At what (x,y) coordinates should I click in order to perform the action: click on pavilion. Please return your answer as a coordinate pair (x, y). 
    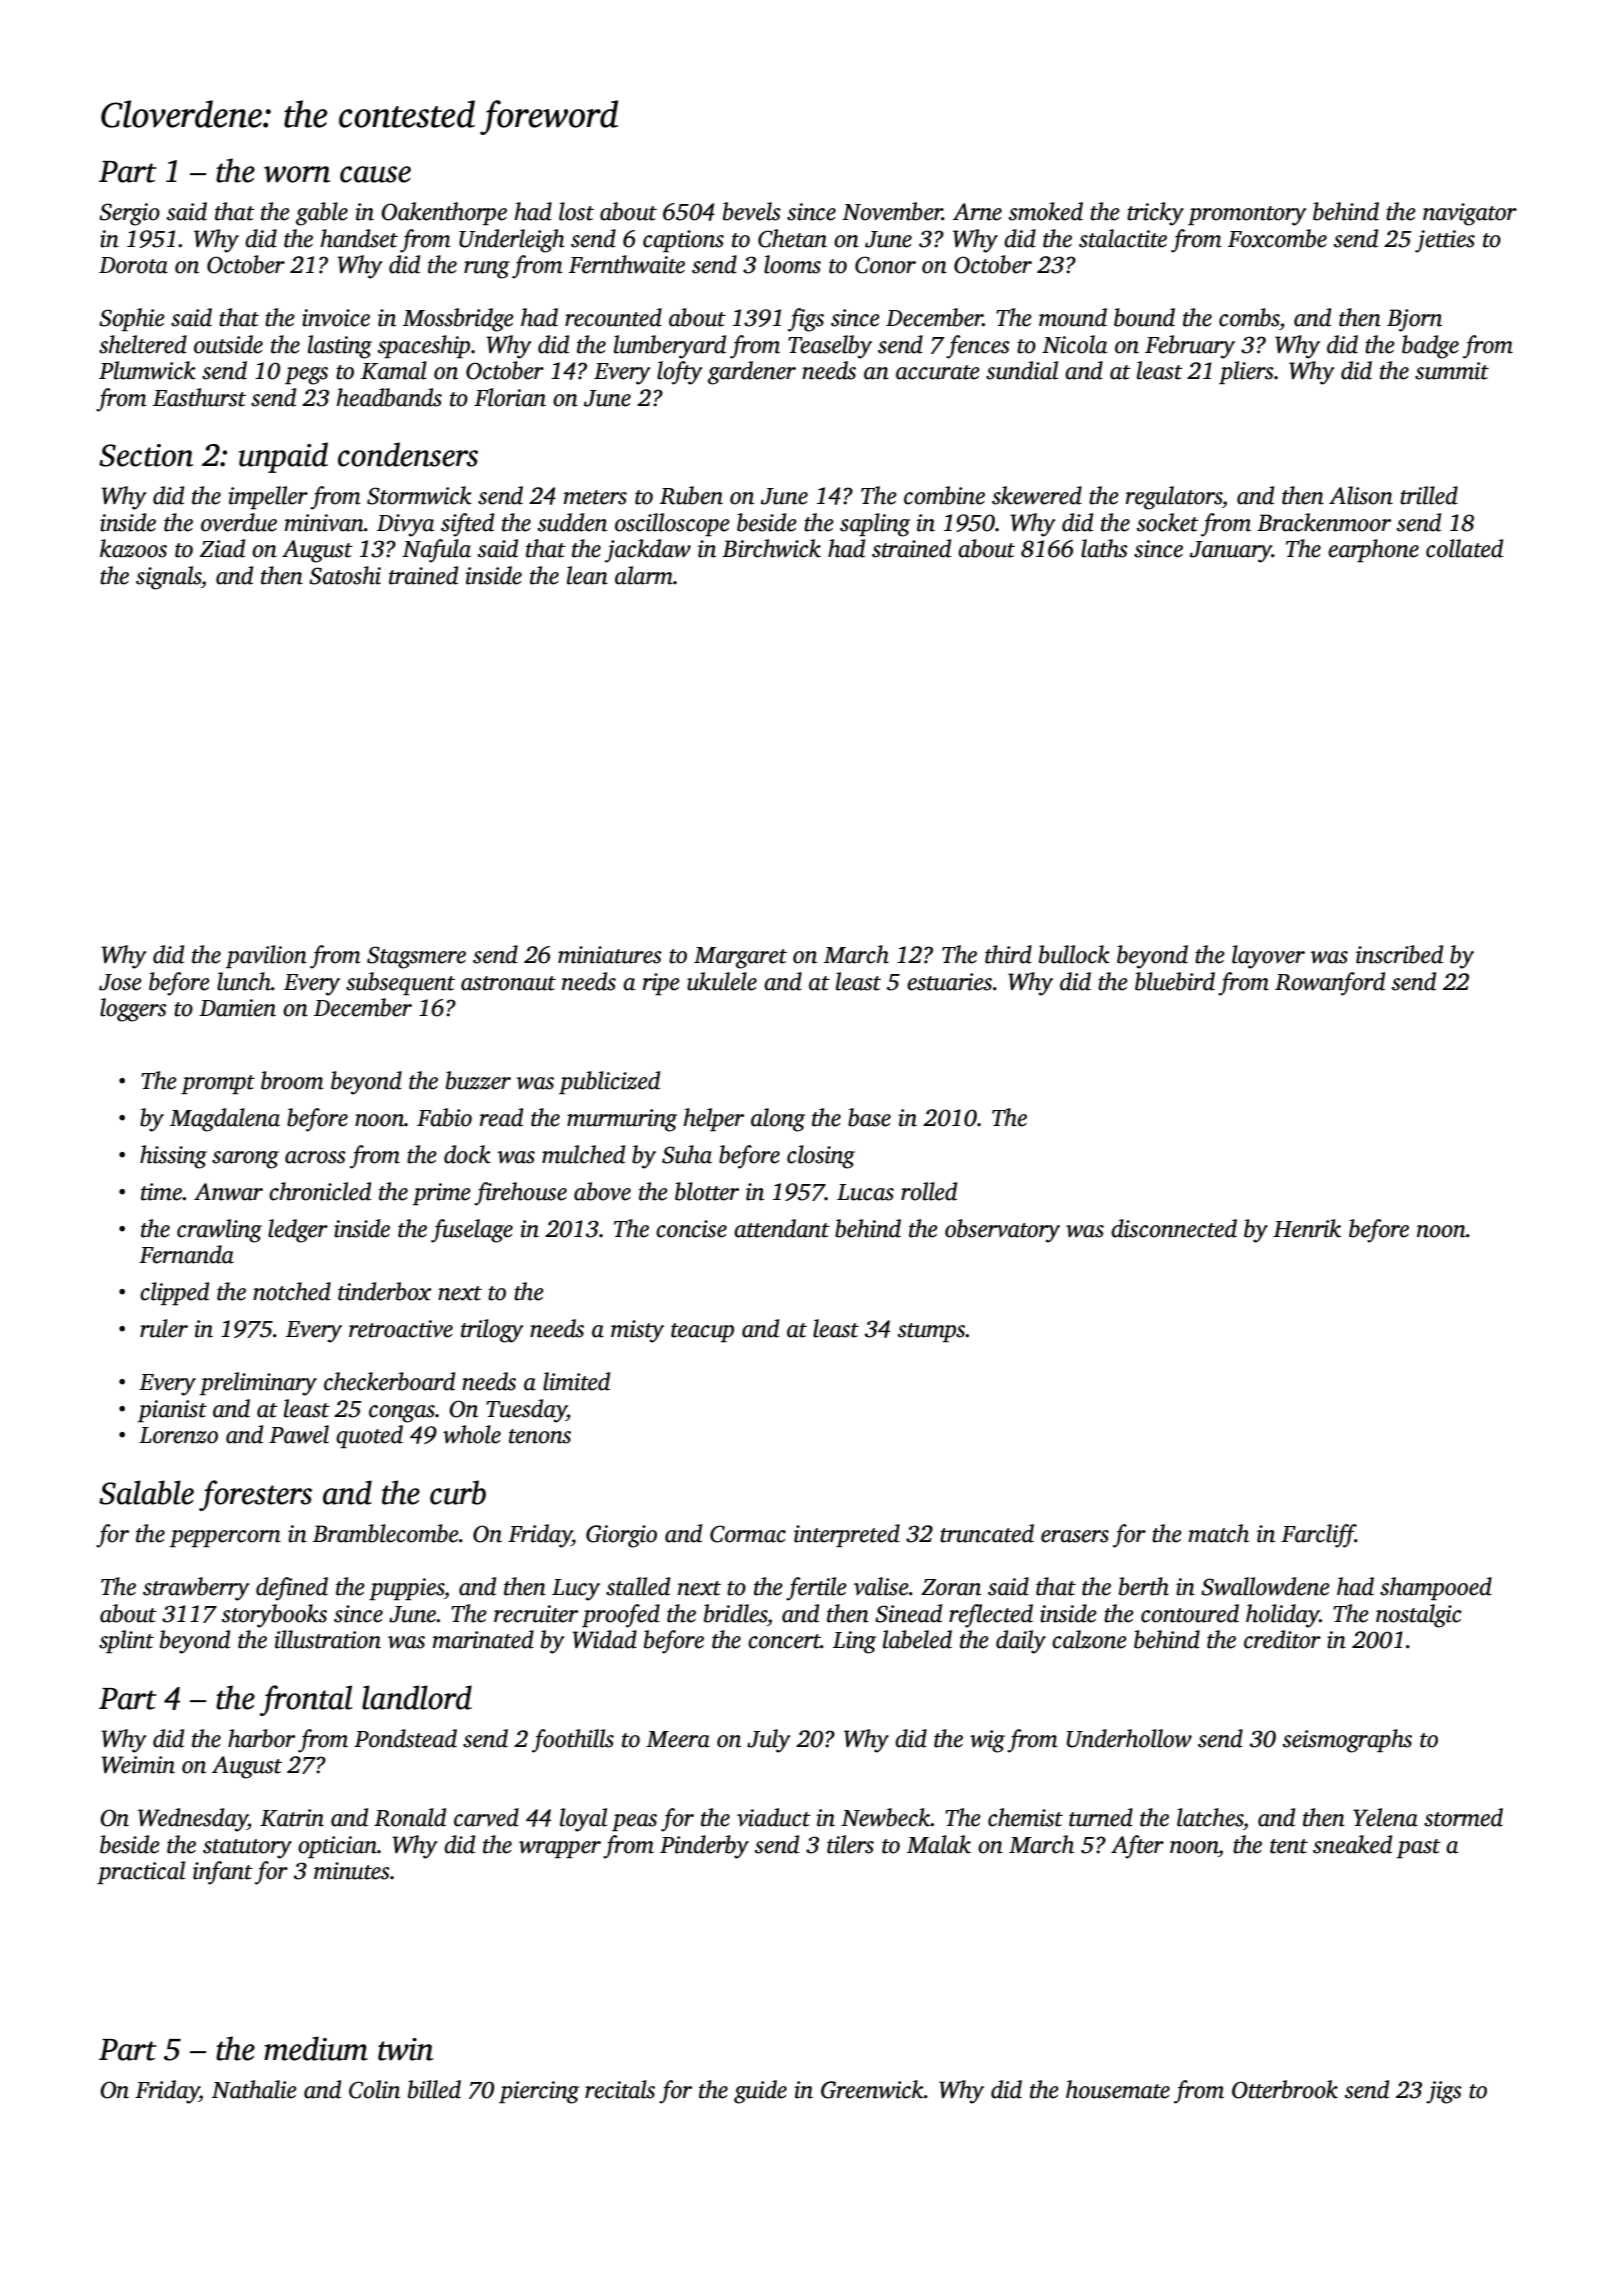
    Looking at the image, I should click on (266, 956).
